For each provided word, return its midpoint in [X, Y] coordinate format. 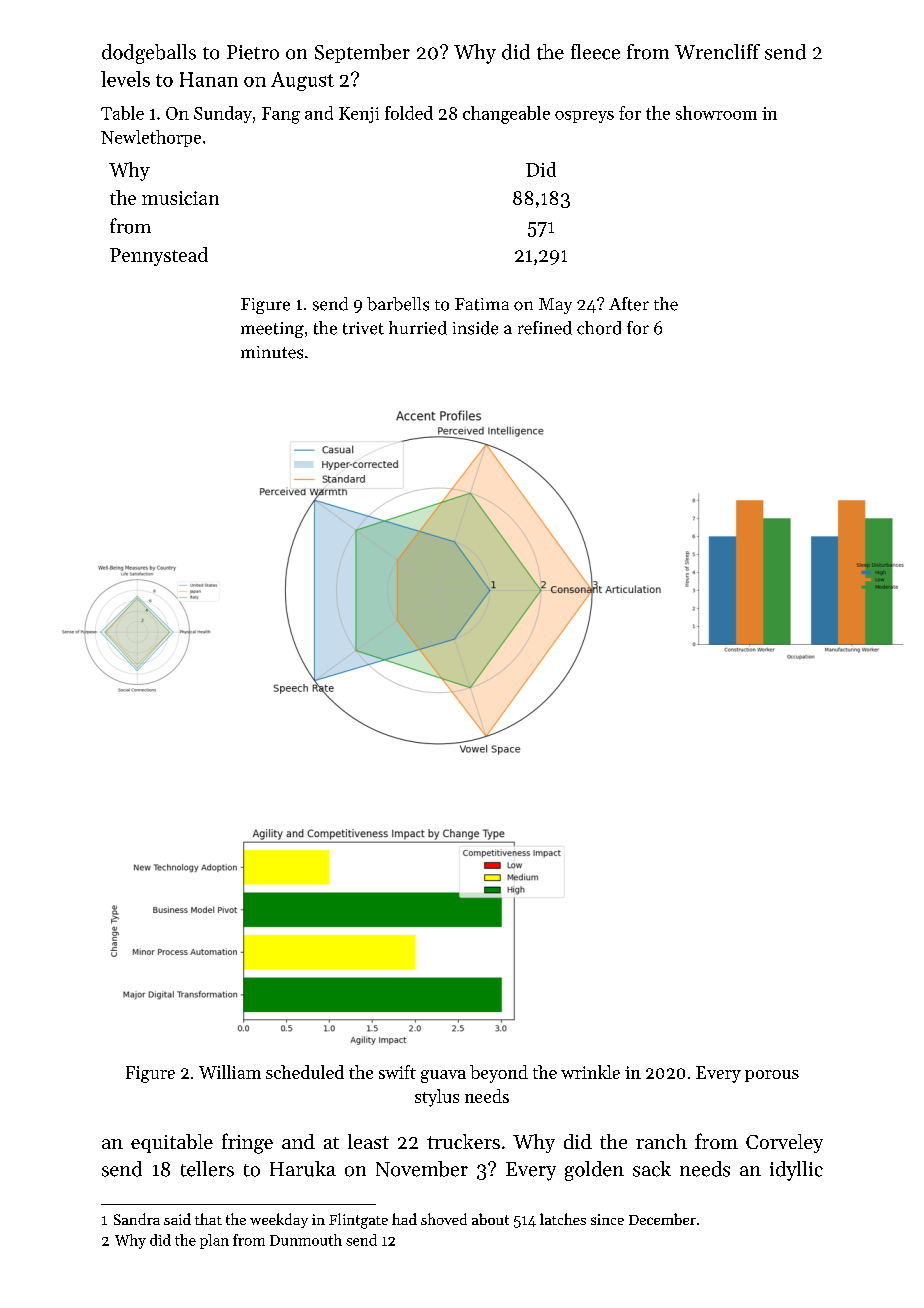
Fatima [482, 304]
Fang [281, 115]
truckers [463, 1141]
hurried [418, 328]
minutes [272, 352]
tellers [207, 1169]
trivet [363, 328]
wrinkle [590, 1072]
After [629, 304]
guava [443, 1076]
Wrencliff [717, 52]
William [230, 1072]
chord [599, 328]
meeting [272, 330]
